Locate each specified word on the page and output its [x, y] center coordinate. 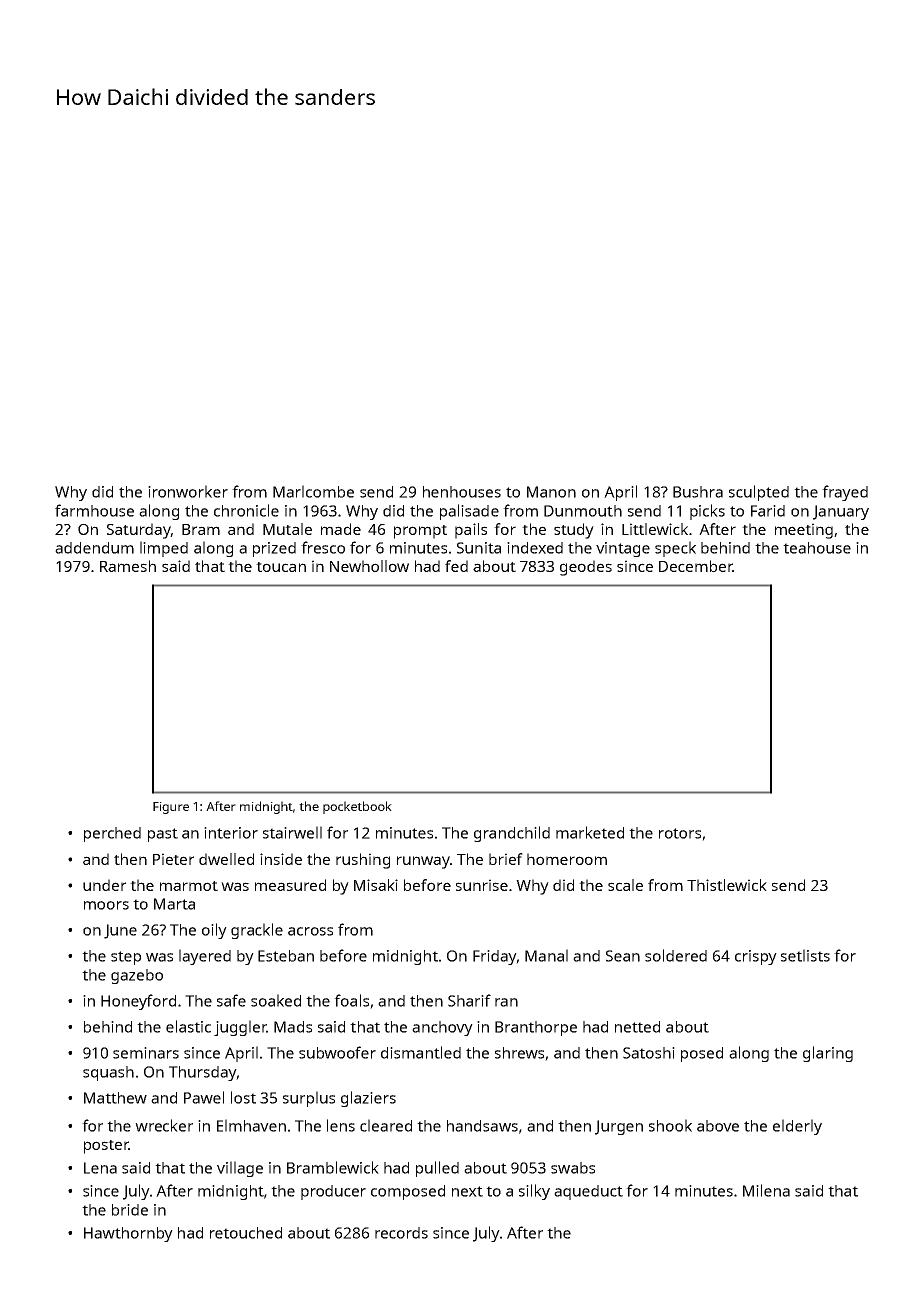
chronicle [246, 510]
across [310, 931]
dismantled [421, 1052]
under [104, 885]
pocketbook [357, 807]
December [696, 566]
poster [106, 1147]
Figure [171, 808]
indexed [535, 548]
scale [625, 885]
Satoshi [649, 1053]
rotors [680, 833]
